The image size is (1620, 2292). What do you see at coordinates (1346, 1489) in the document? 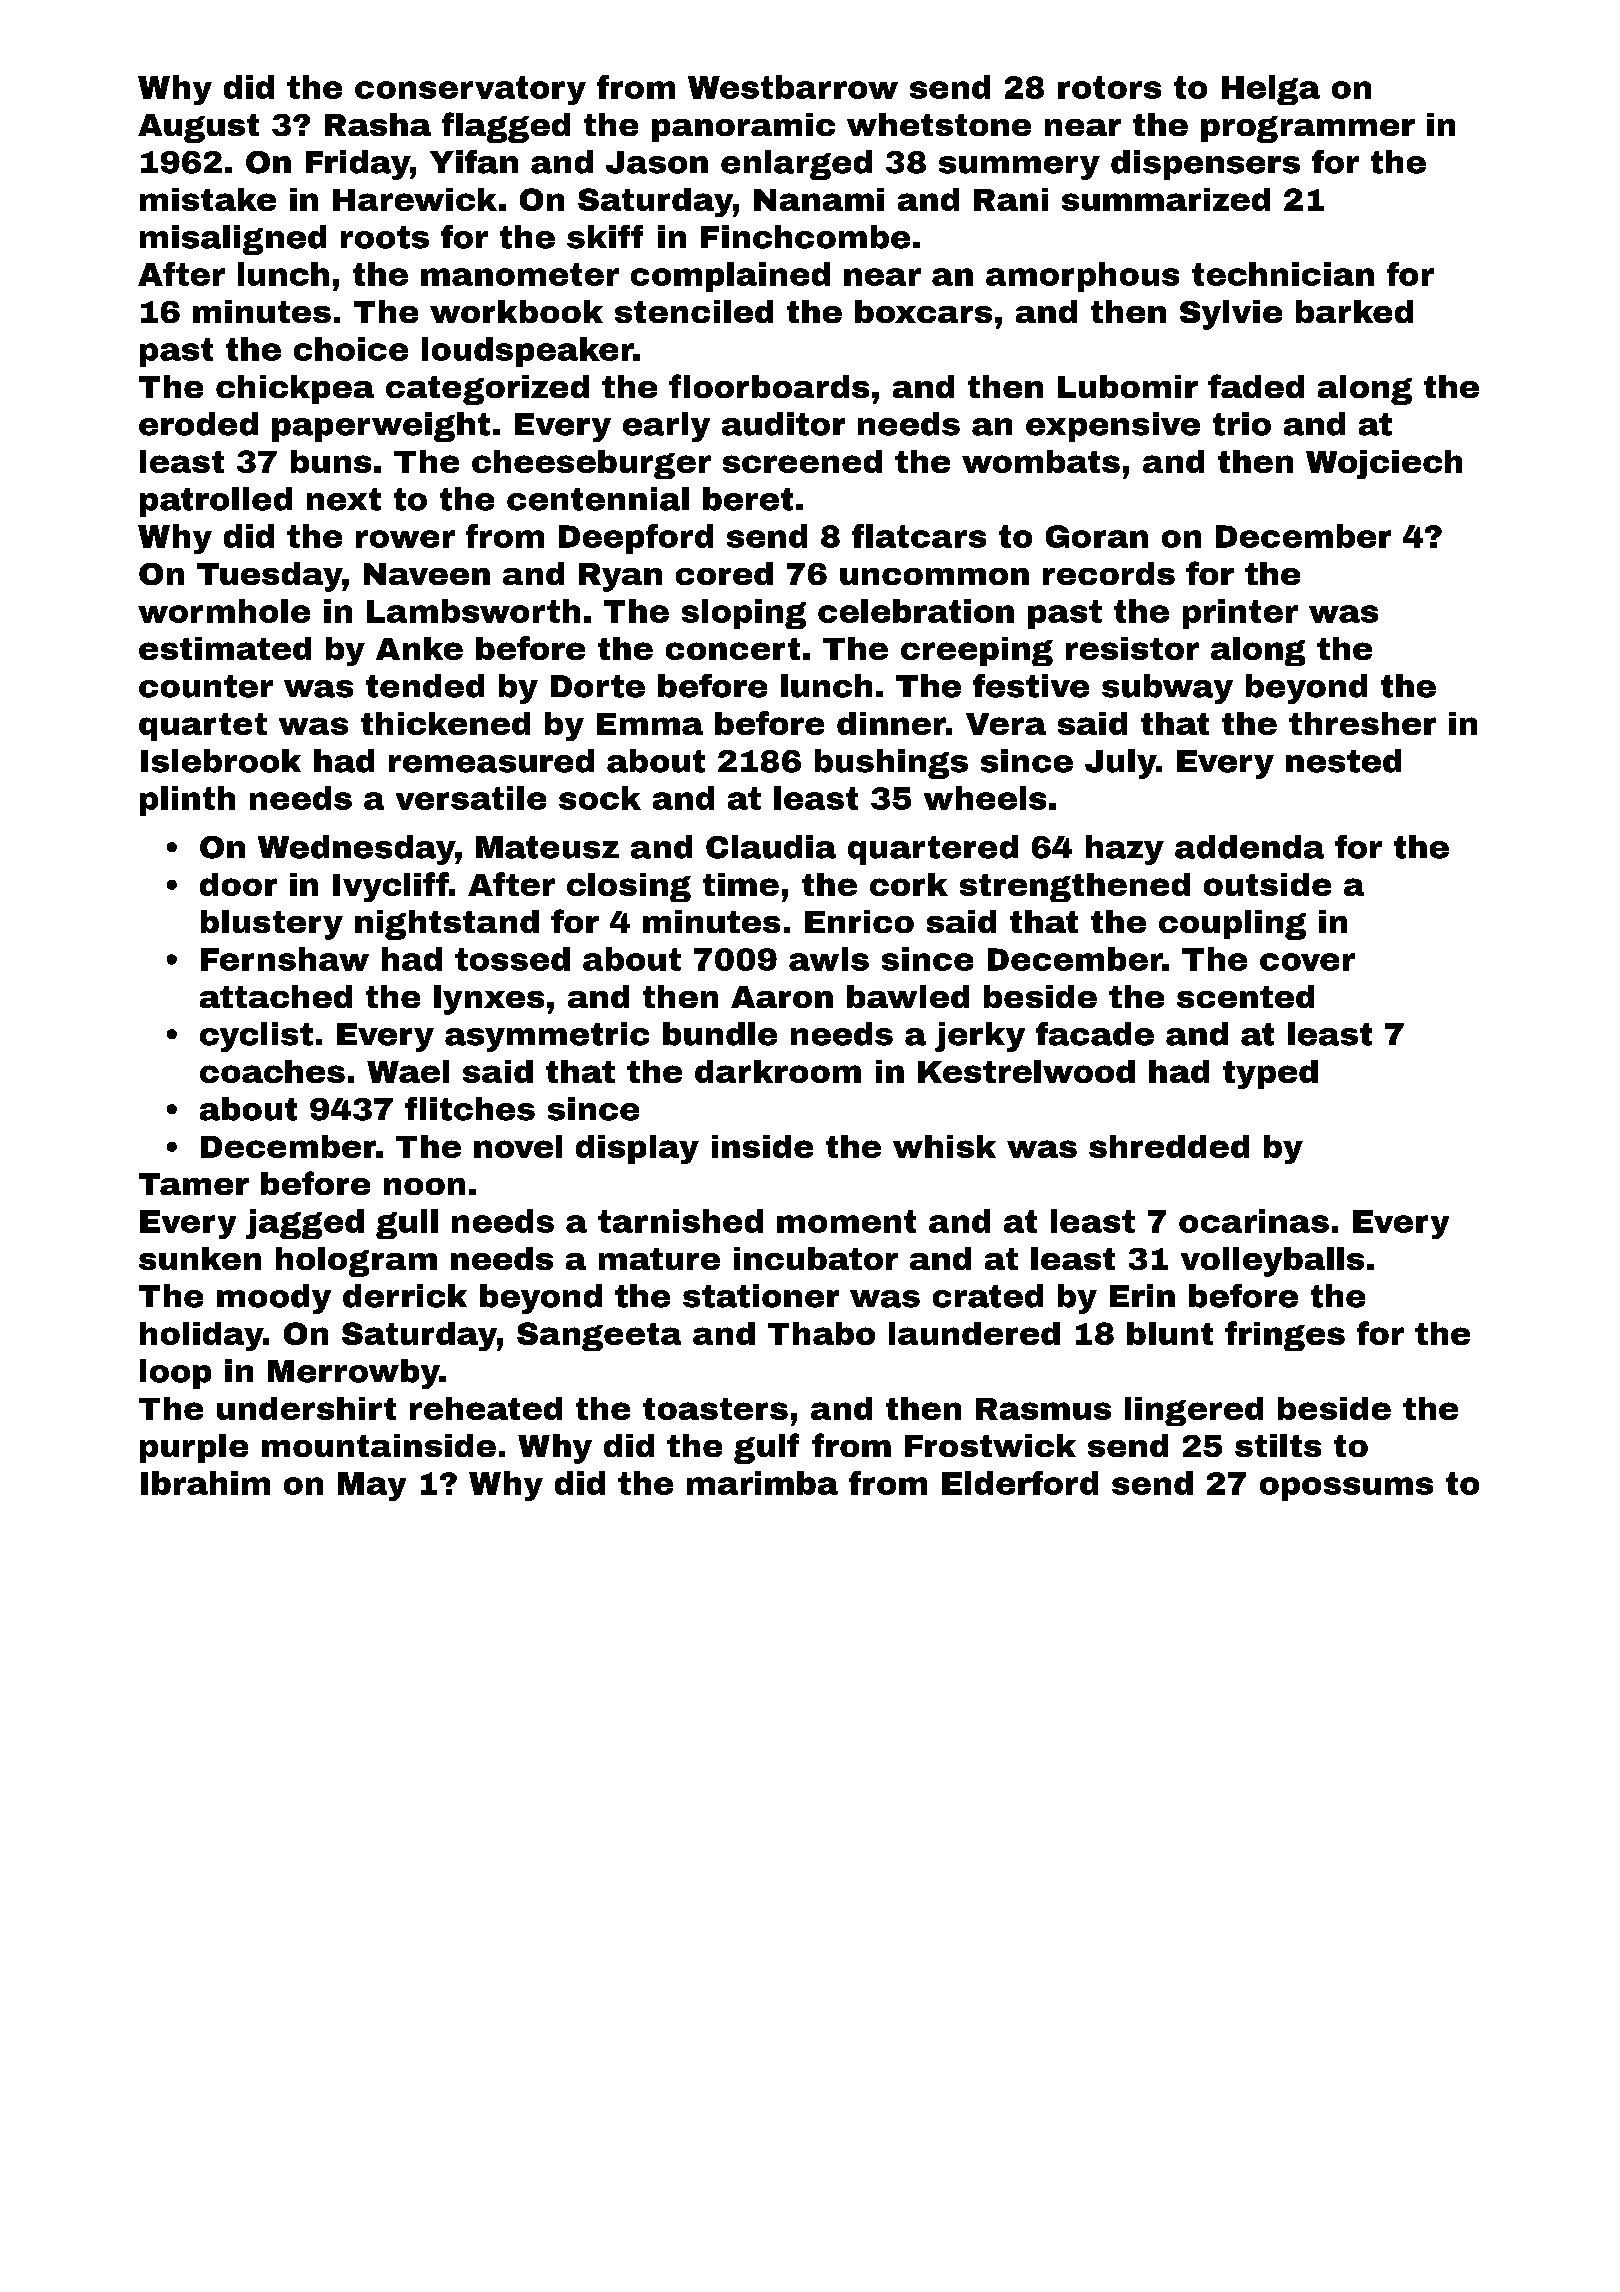
I see `opossums` at bounding box center [1346, 1489].
